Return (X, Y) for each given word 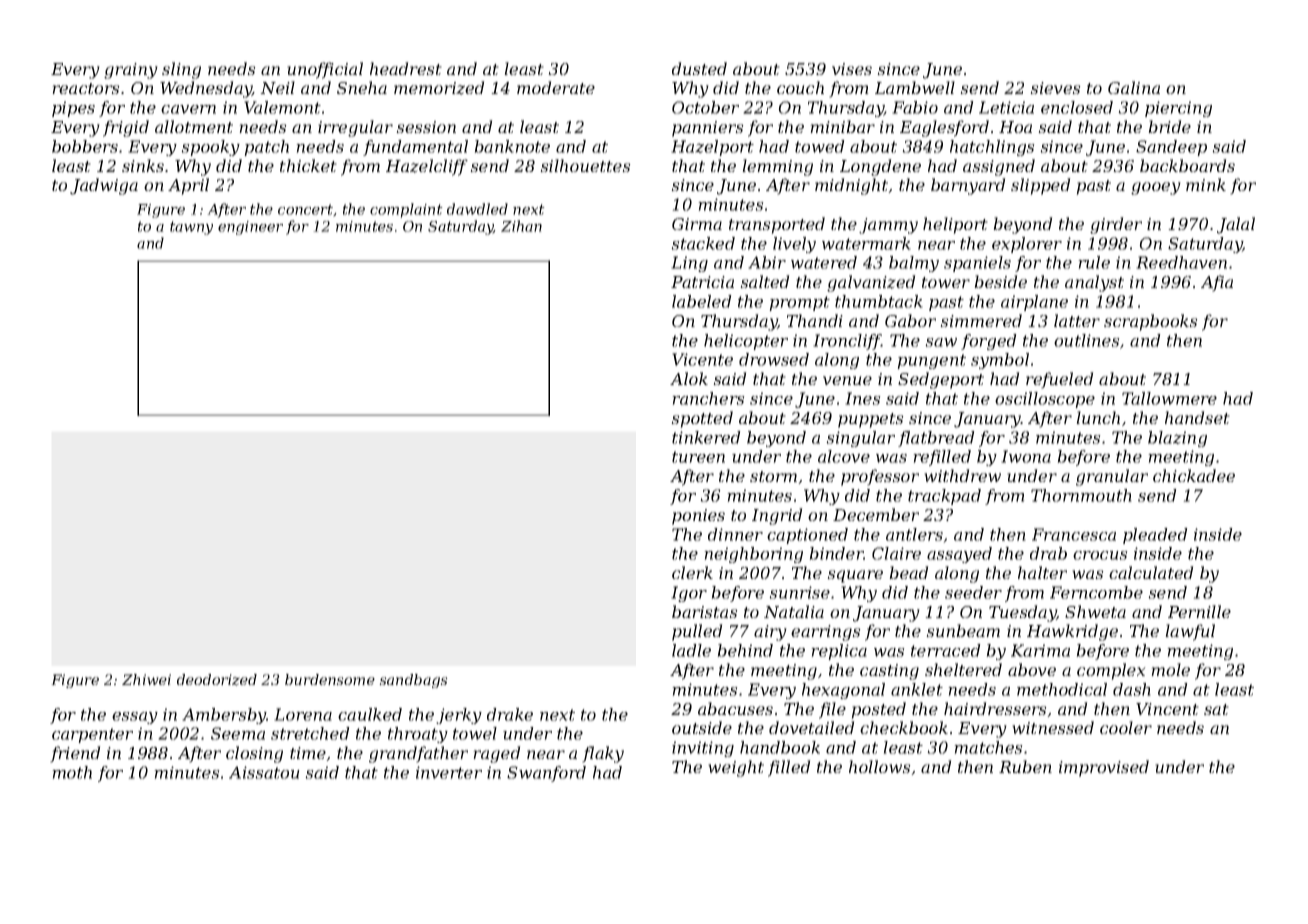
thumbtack (879, 301)
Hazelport (712, 148)
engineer (250, 228)
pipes (73, 109)
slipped (1041, 186)
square (855, 576)
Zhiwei (146, 679)
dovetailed (812, 727)
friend (75, 754)
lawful (1190, 632)
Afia (1217, 283)
